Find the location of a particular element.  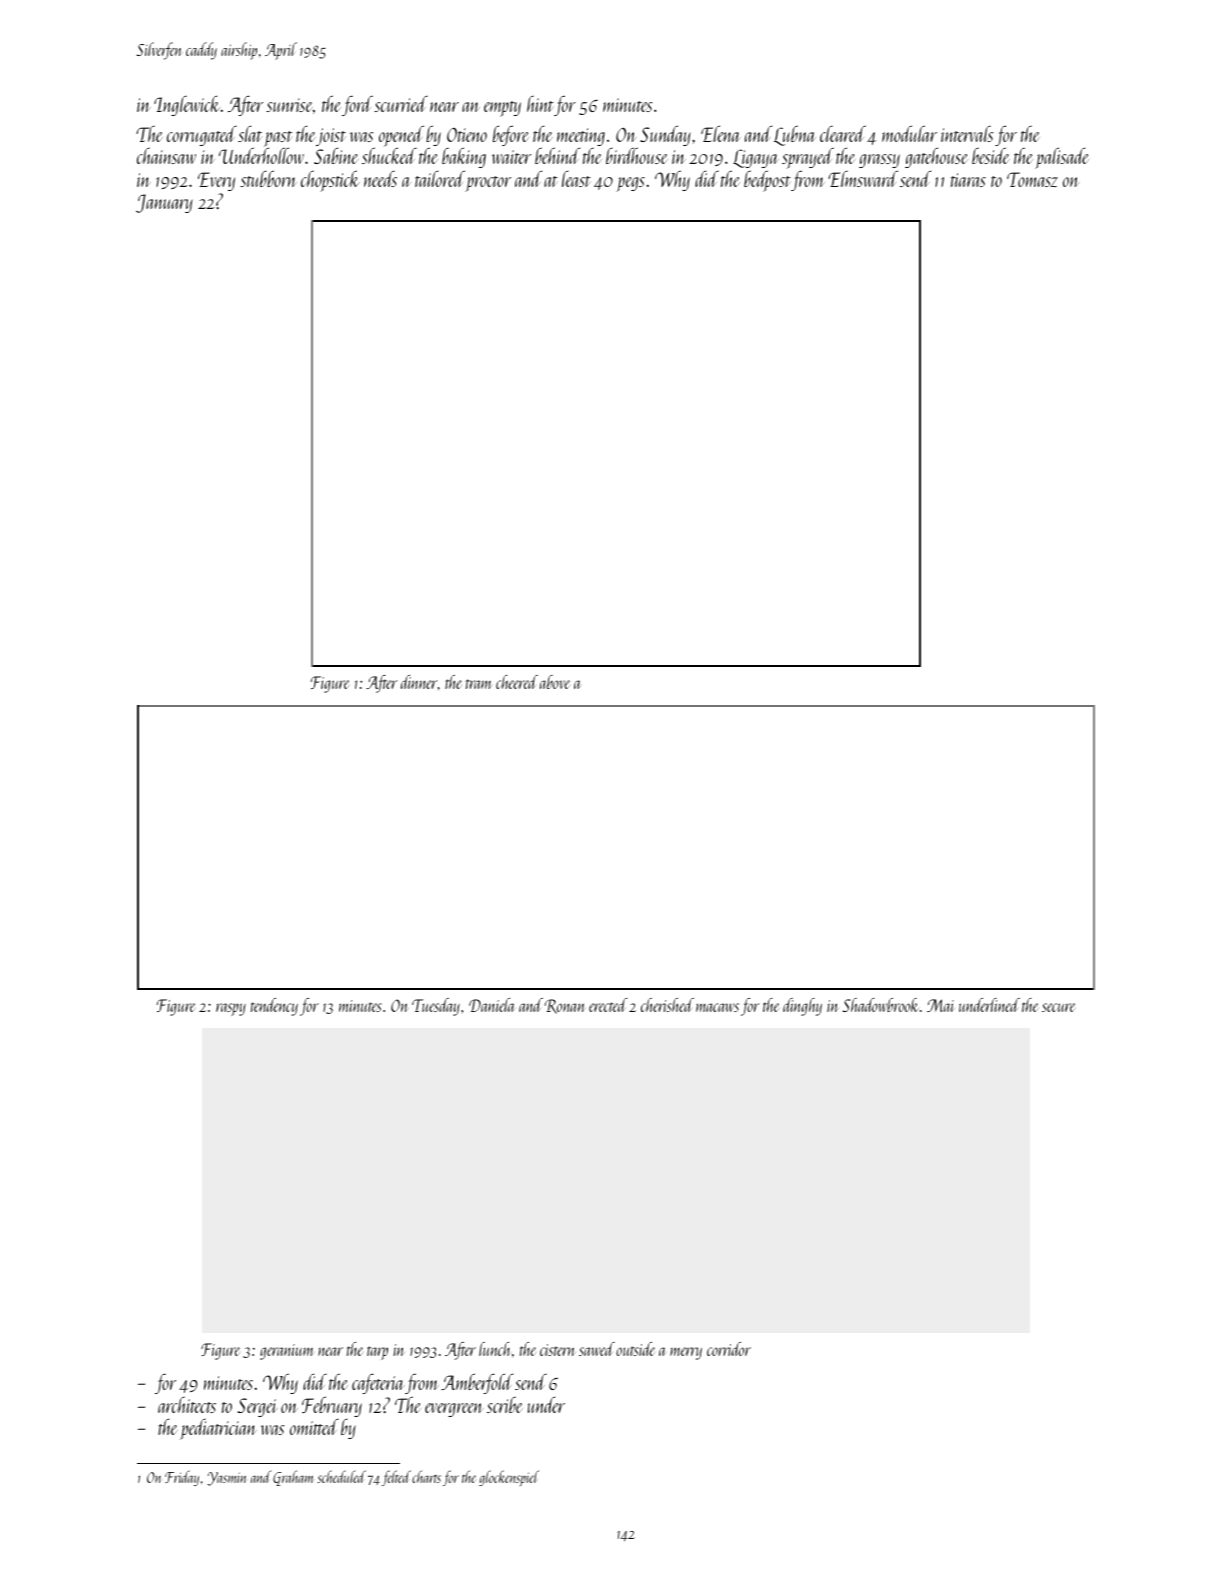

Mai is located at coordinates (941, 1005).
